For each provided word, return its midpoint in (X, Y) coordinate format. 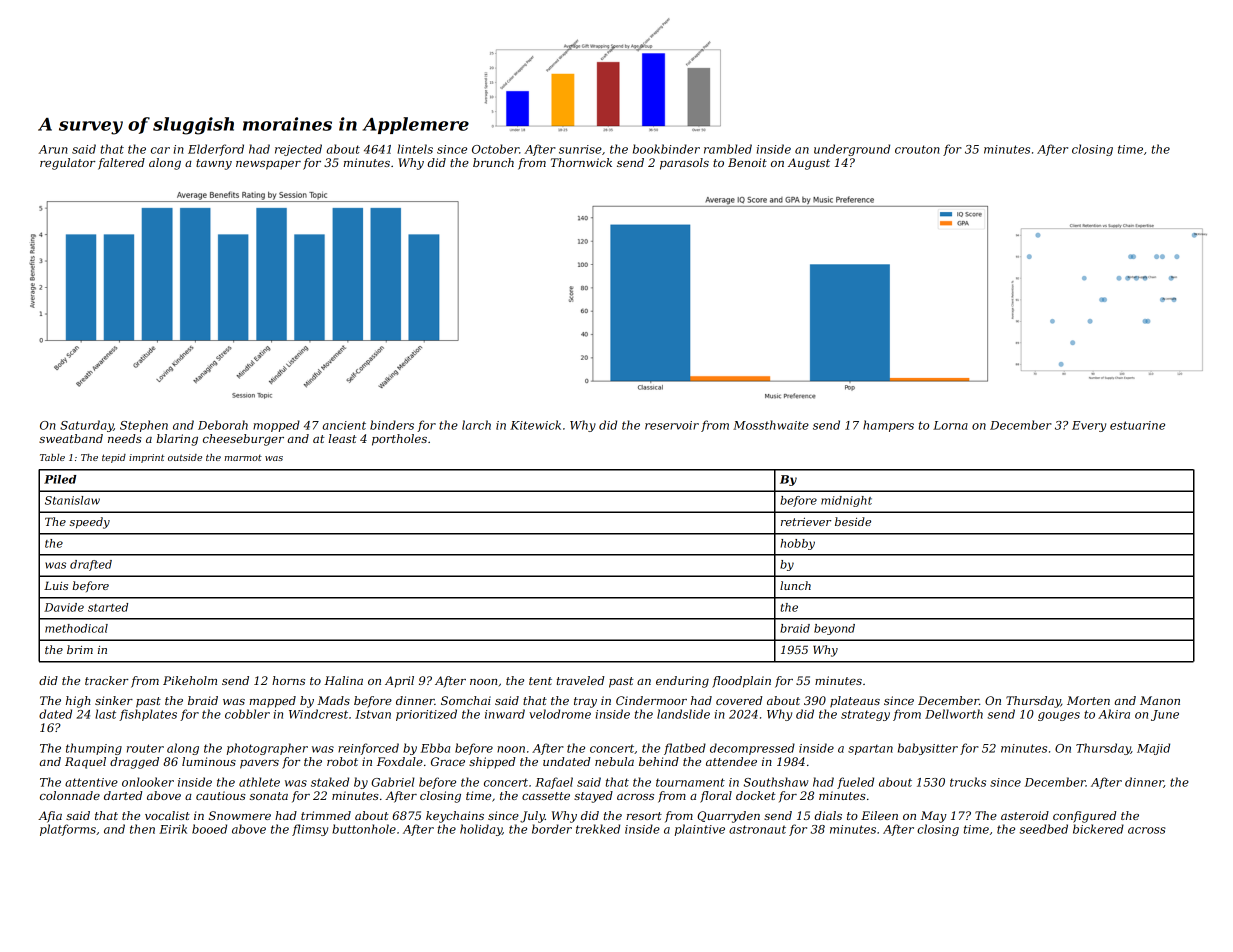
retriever (806, 522)
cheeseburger (243, 440)
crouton (917, 149)
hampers (888, 426)
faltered (121, 164)
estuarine (1137, 425)
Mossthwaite (771, 425)
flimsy (310, 830)
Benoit (747, 162)
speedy (89, 523)
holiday (481, 830)
